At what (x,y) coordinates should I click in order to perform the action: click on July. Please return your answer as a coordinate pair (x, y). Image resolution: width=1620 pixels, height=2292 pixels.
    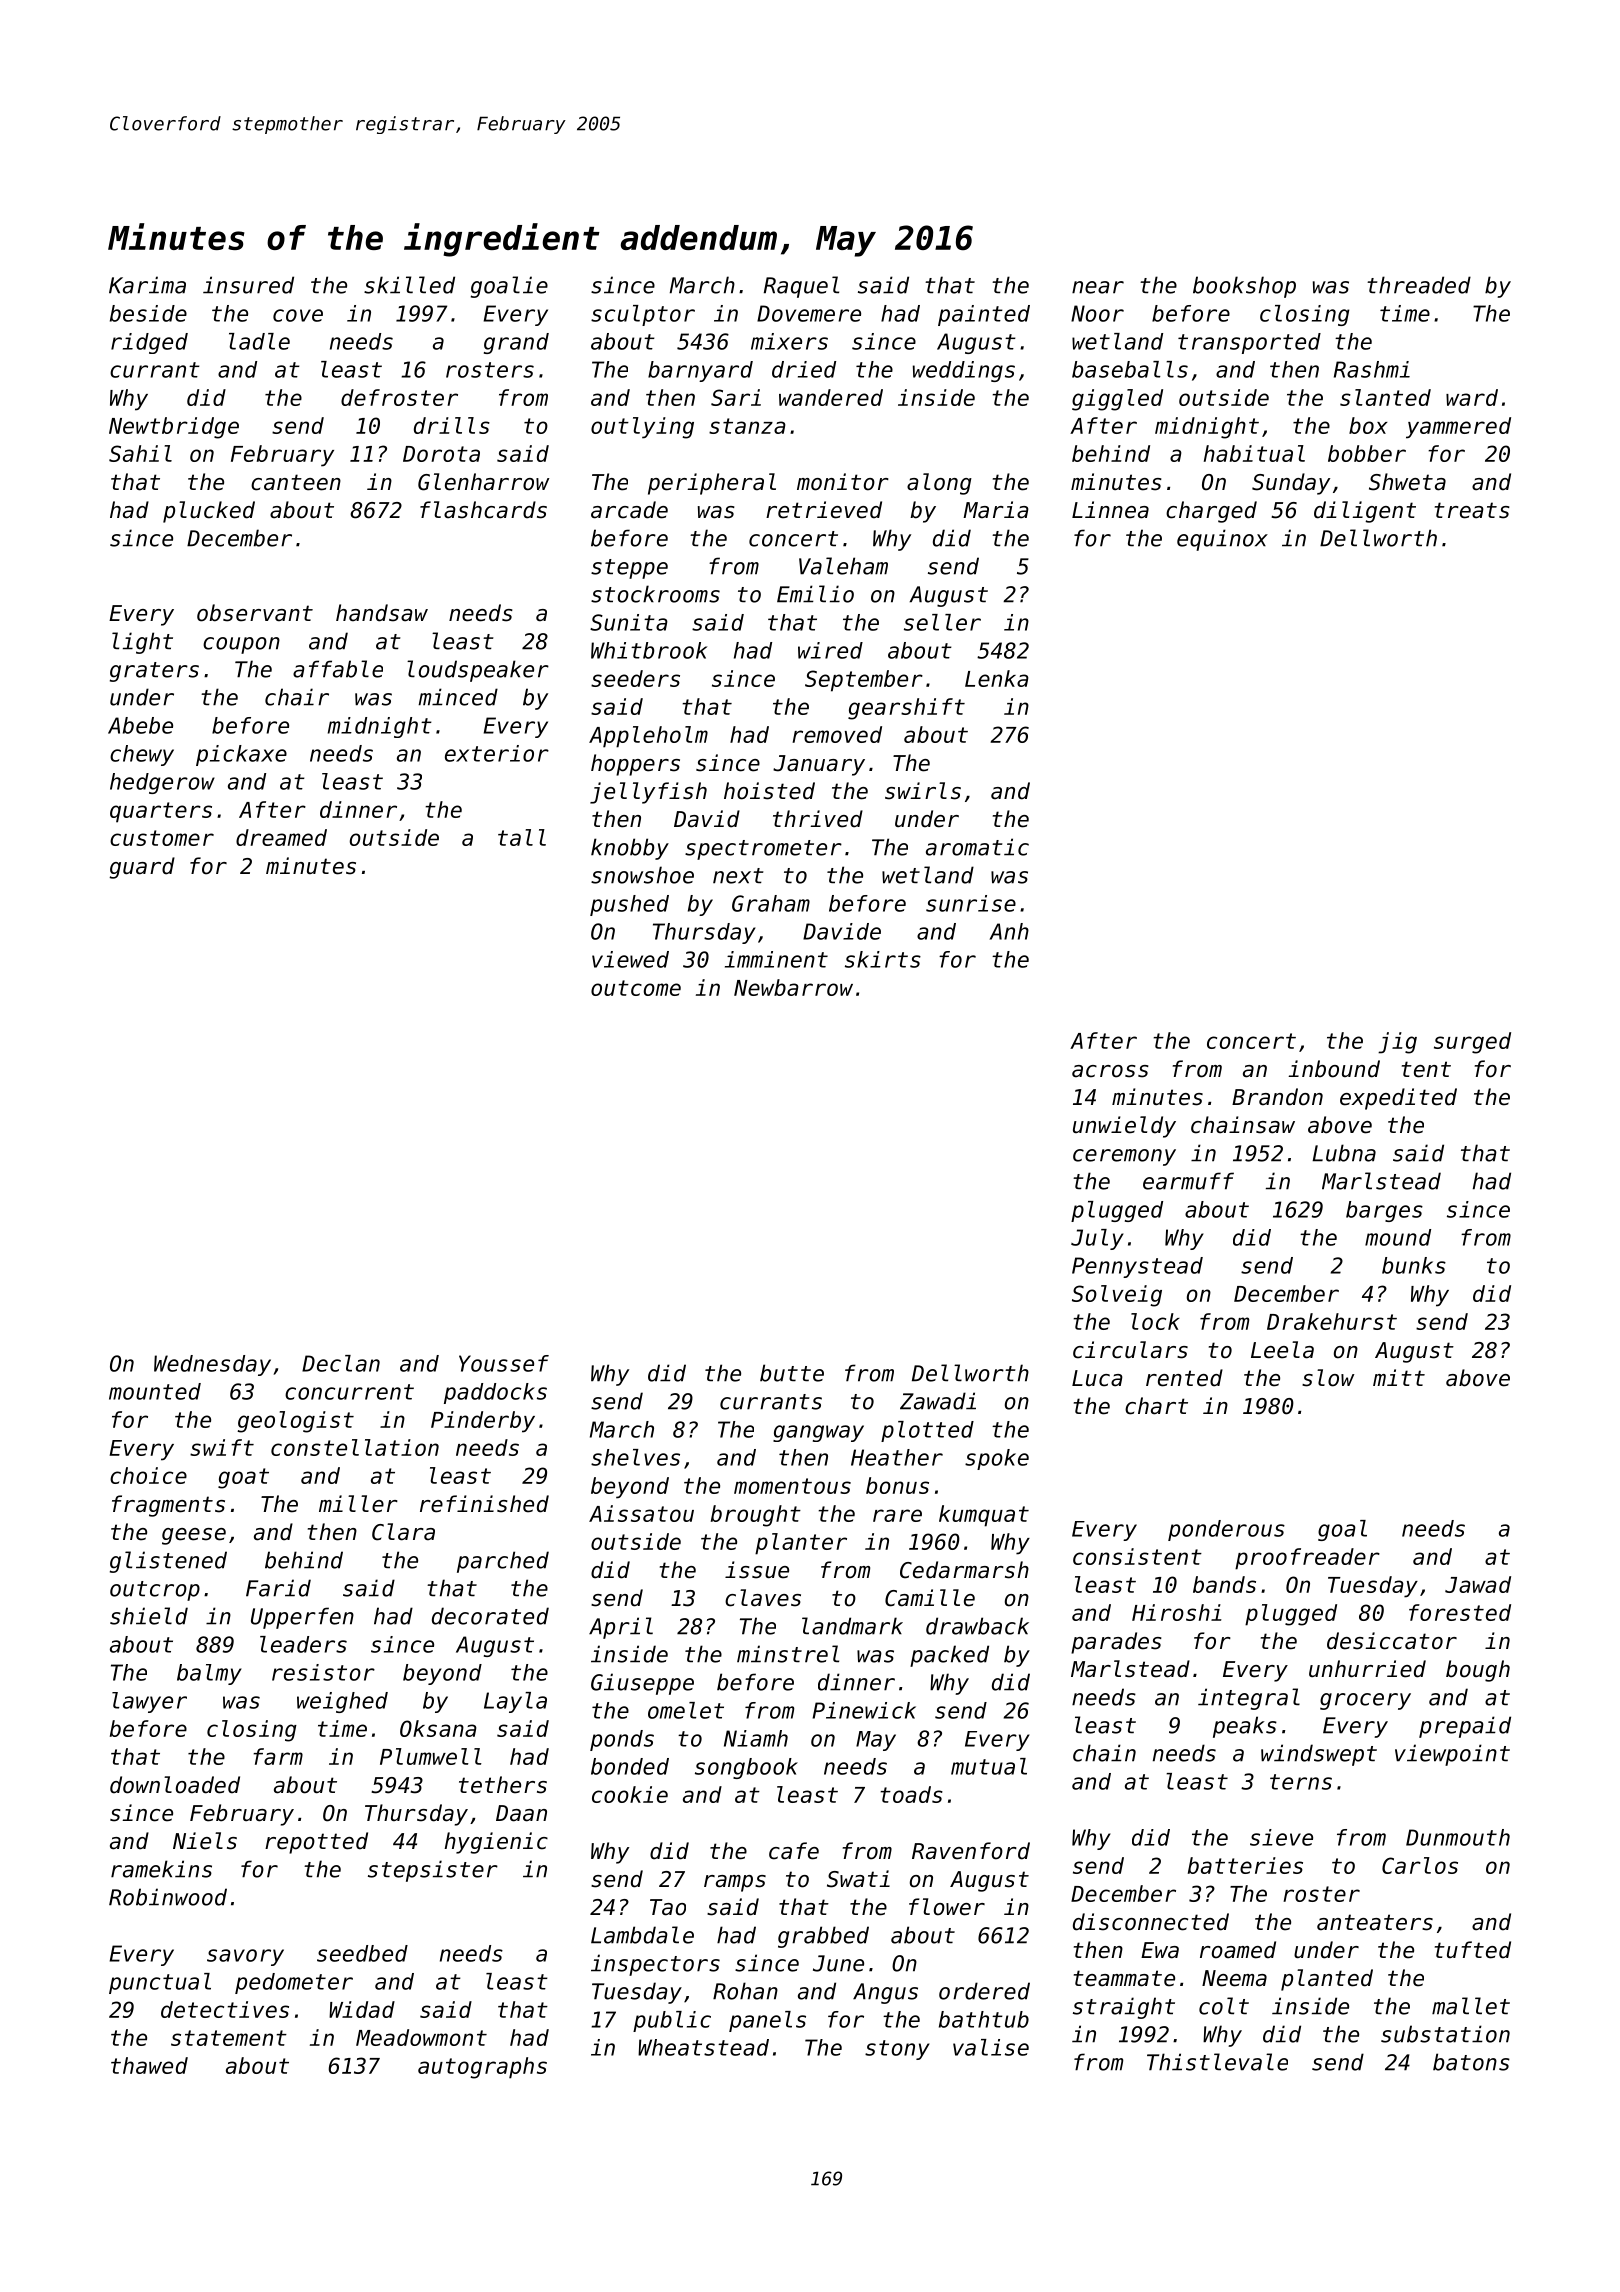
    Looking at the image, I should click on (1097, 1239).
